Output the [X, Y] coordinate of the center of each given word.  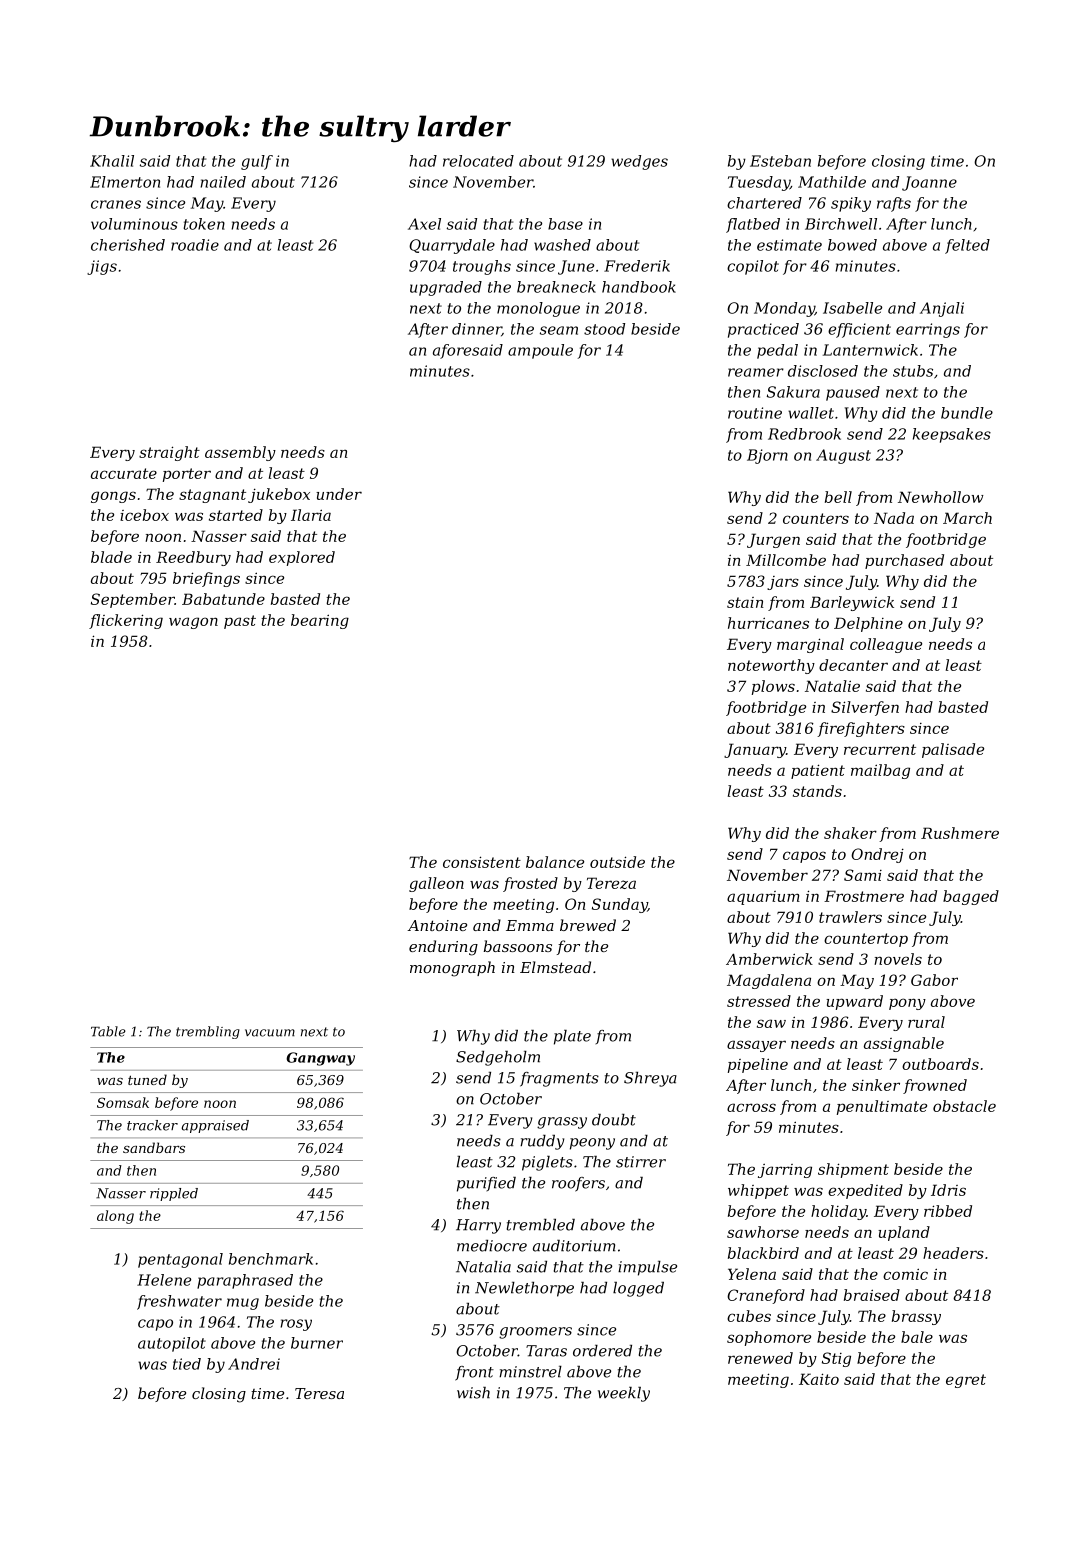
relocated [478, 161]
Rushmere [960, 833]
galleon [436, 884]
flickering [126, 621]
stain [745, 602]
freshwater [179, 1302]
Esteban [780, 161]
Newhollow [940, 497]
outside [617, 862]
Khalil [112, 161]
